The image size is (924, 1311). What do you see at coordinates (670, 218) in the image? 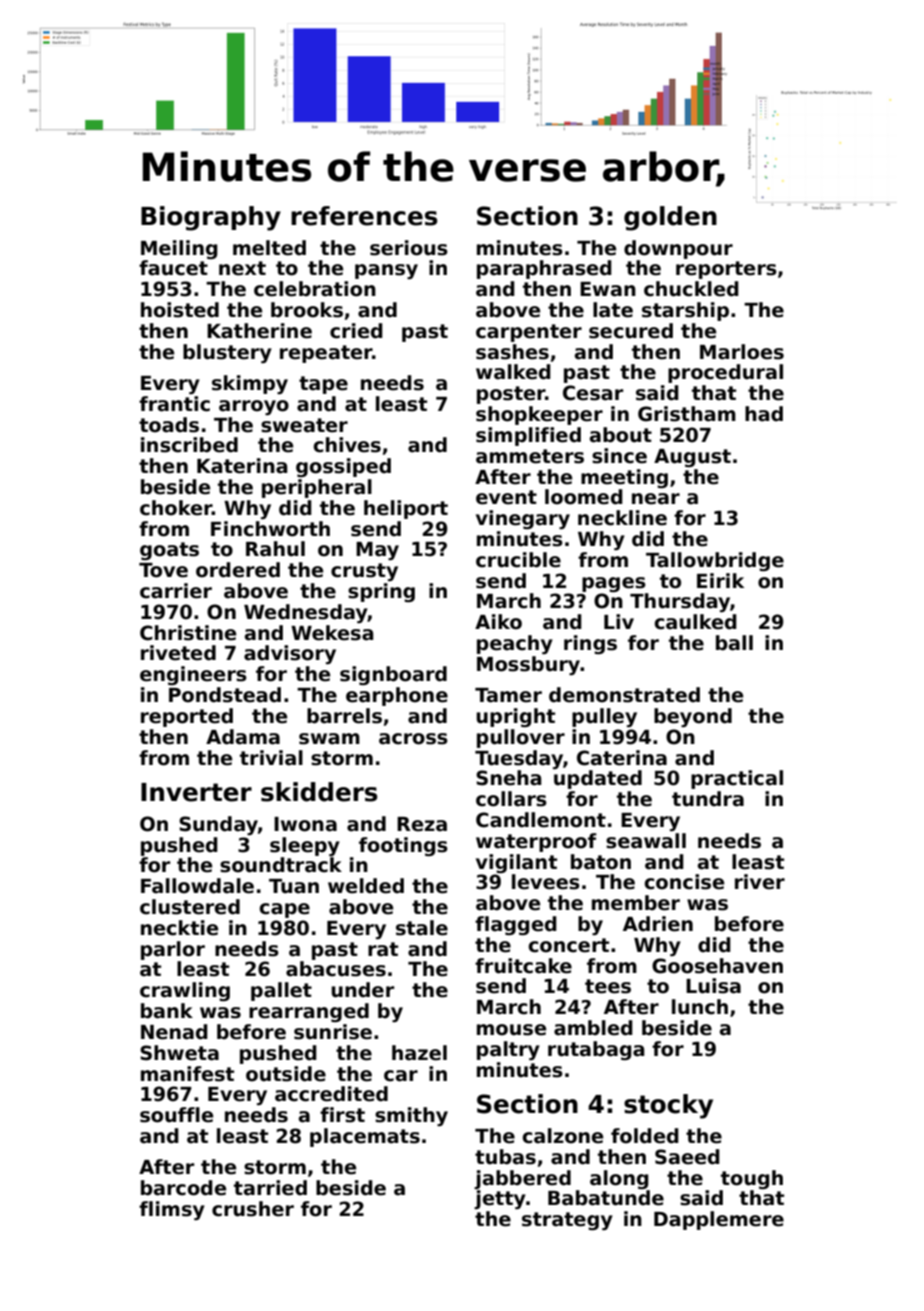
I see `golden` at bounding box center [670, 218].
